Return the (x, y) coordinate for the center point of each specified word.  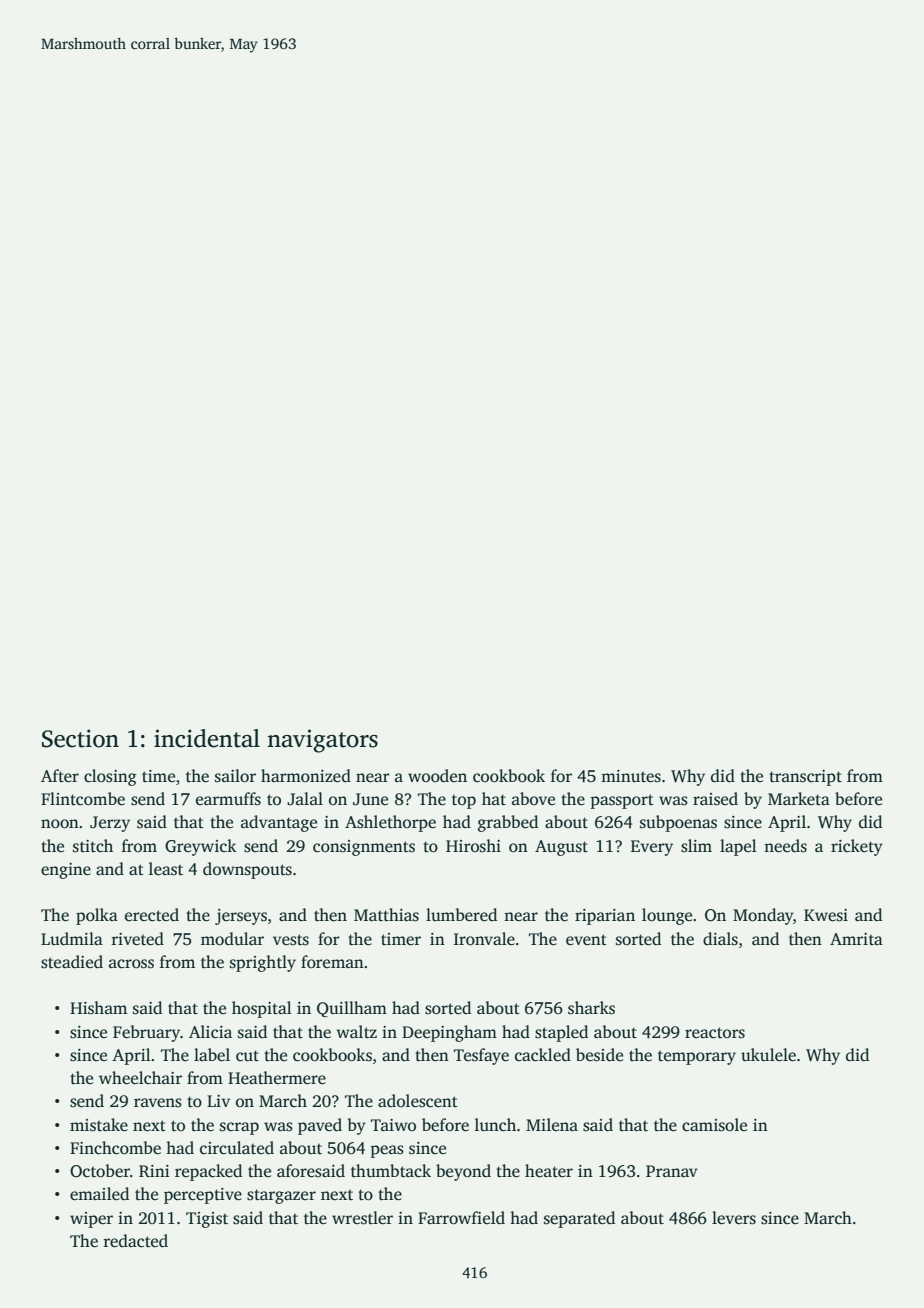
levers (734, 1218)
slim (696, 846)
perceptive (203, 1196)
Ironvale (484, 939)
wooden (437, 776)
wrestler (362, 1218)
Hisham (98, 1008)
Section (80, 738)
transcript (805, 778)
